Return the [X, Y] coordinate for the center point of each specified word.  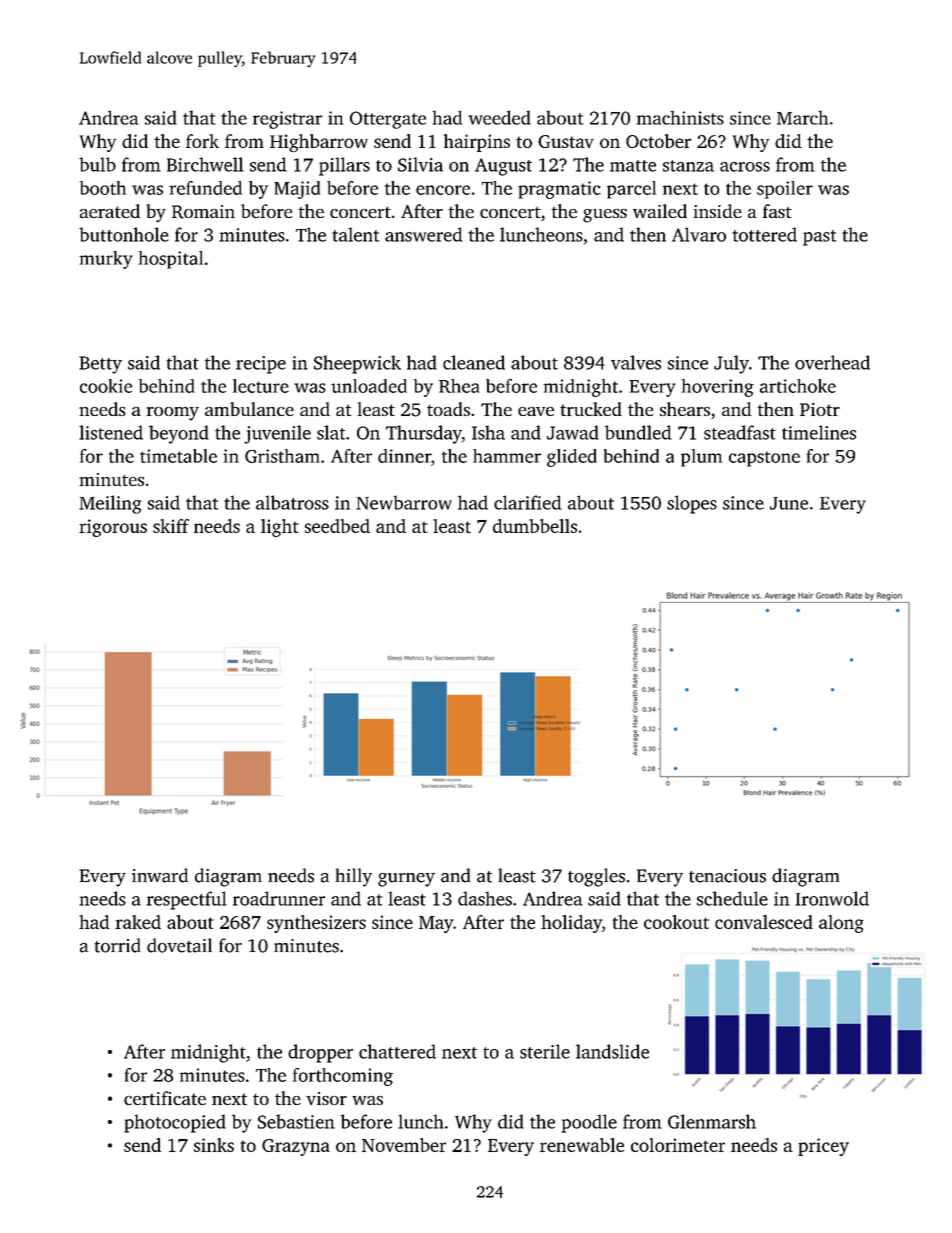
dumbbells [535, 526]
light [280, 528]
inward [160, 875]
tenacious [727, 876]
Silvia [420, 164]
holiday [571, 924]
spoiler [785, 190]
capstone [764, 459]
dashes [485, 898]
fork [202, 141]
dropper [320, 1053]
